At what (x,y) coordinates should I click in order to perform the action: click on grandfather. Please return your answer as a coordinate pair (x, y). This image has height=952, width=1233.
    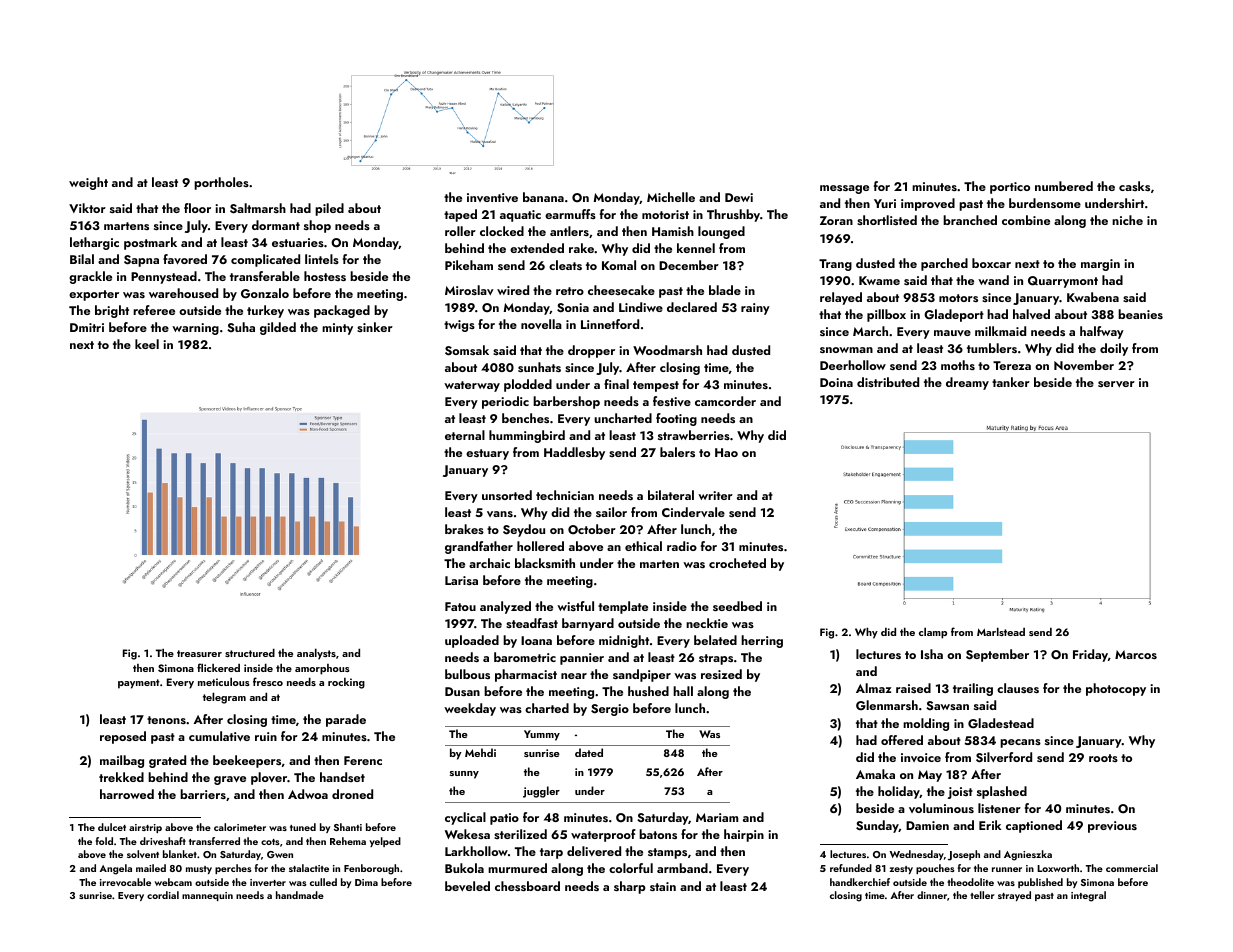
    Looking at the image, I should click on (479, 547).
